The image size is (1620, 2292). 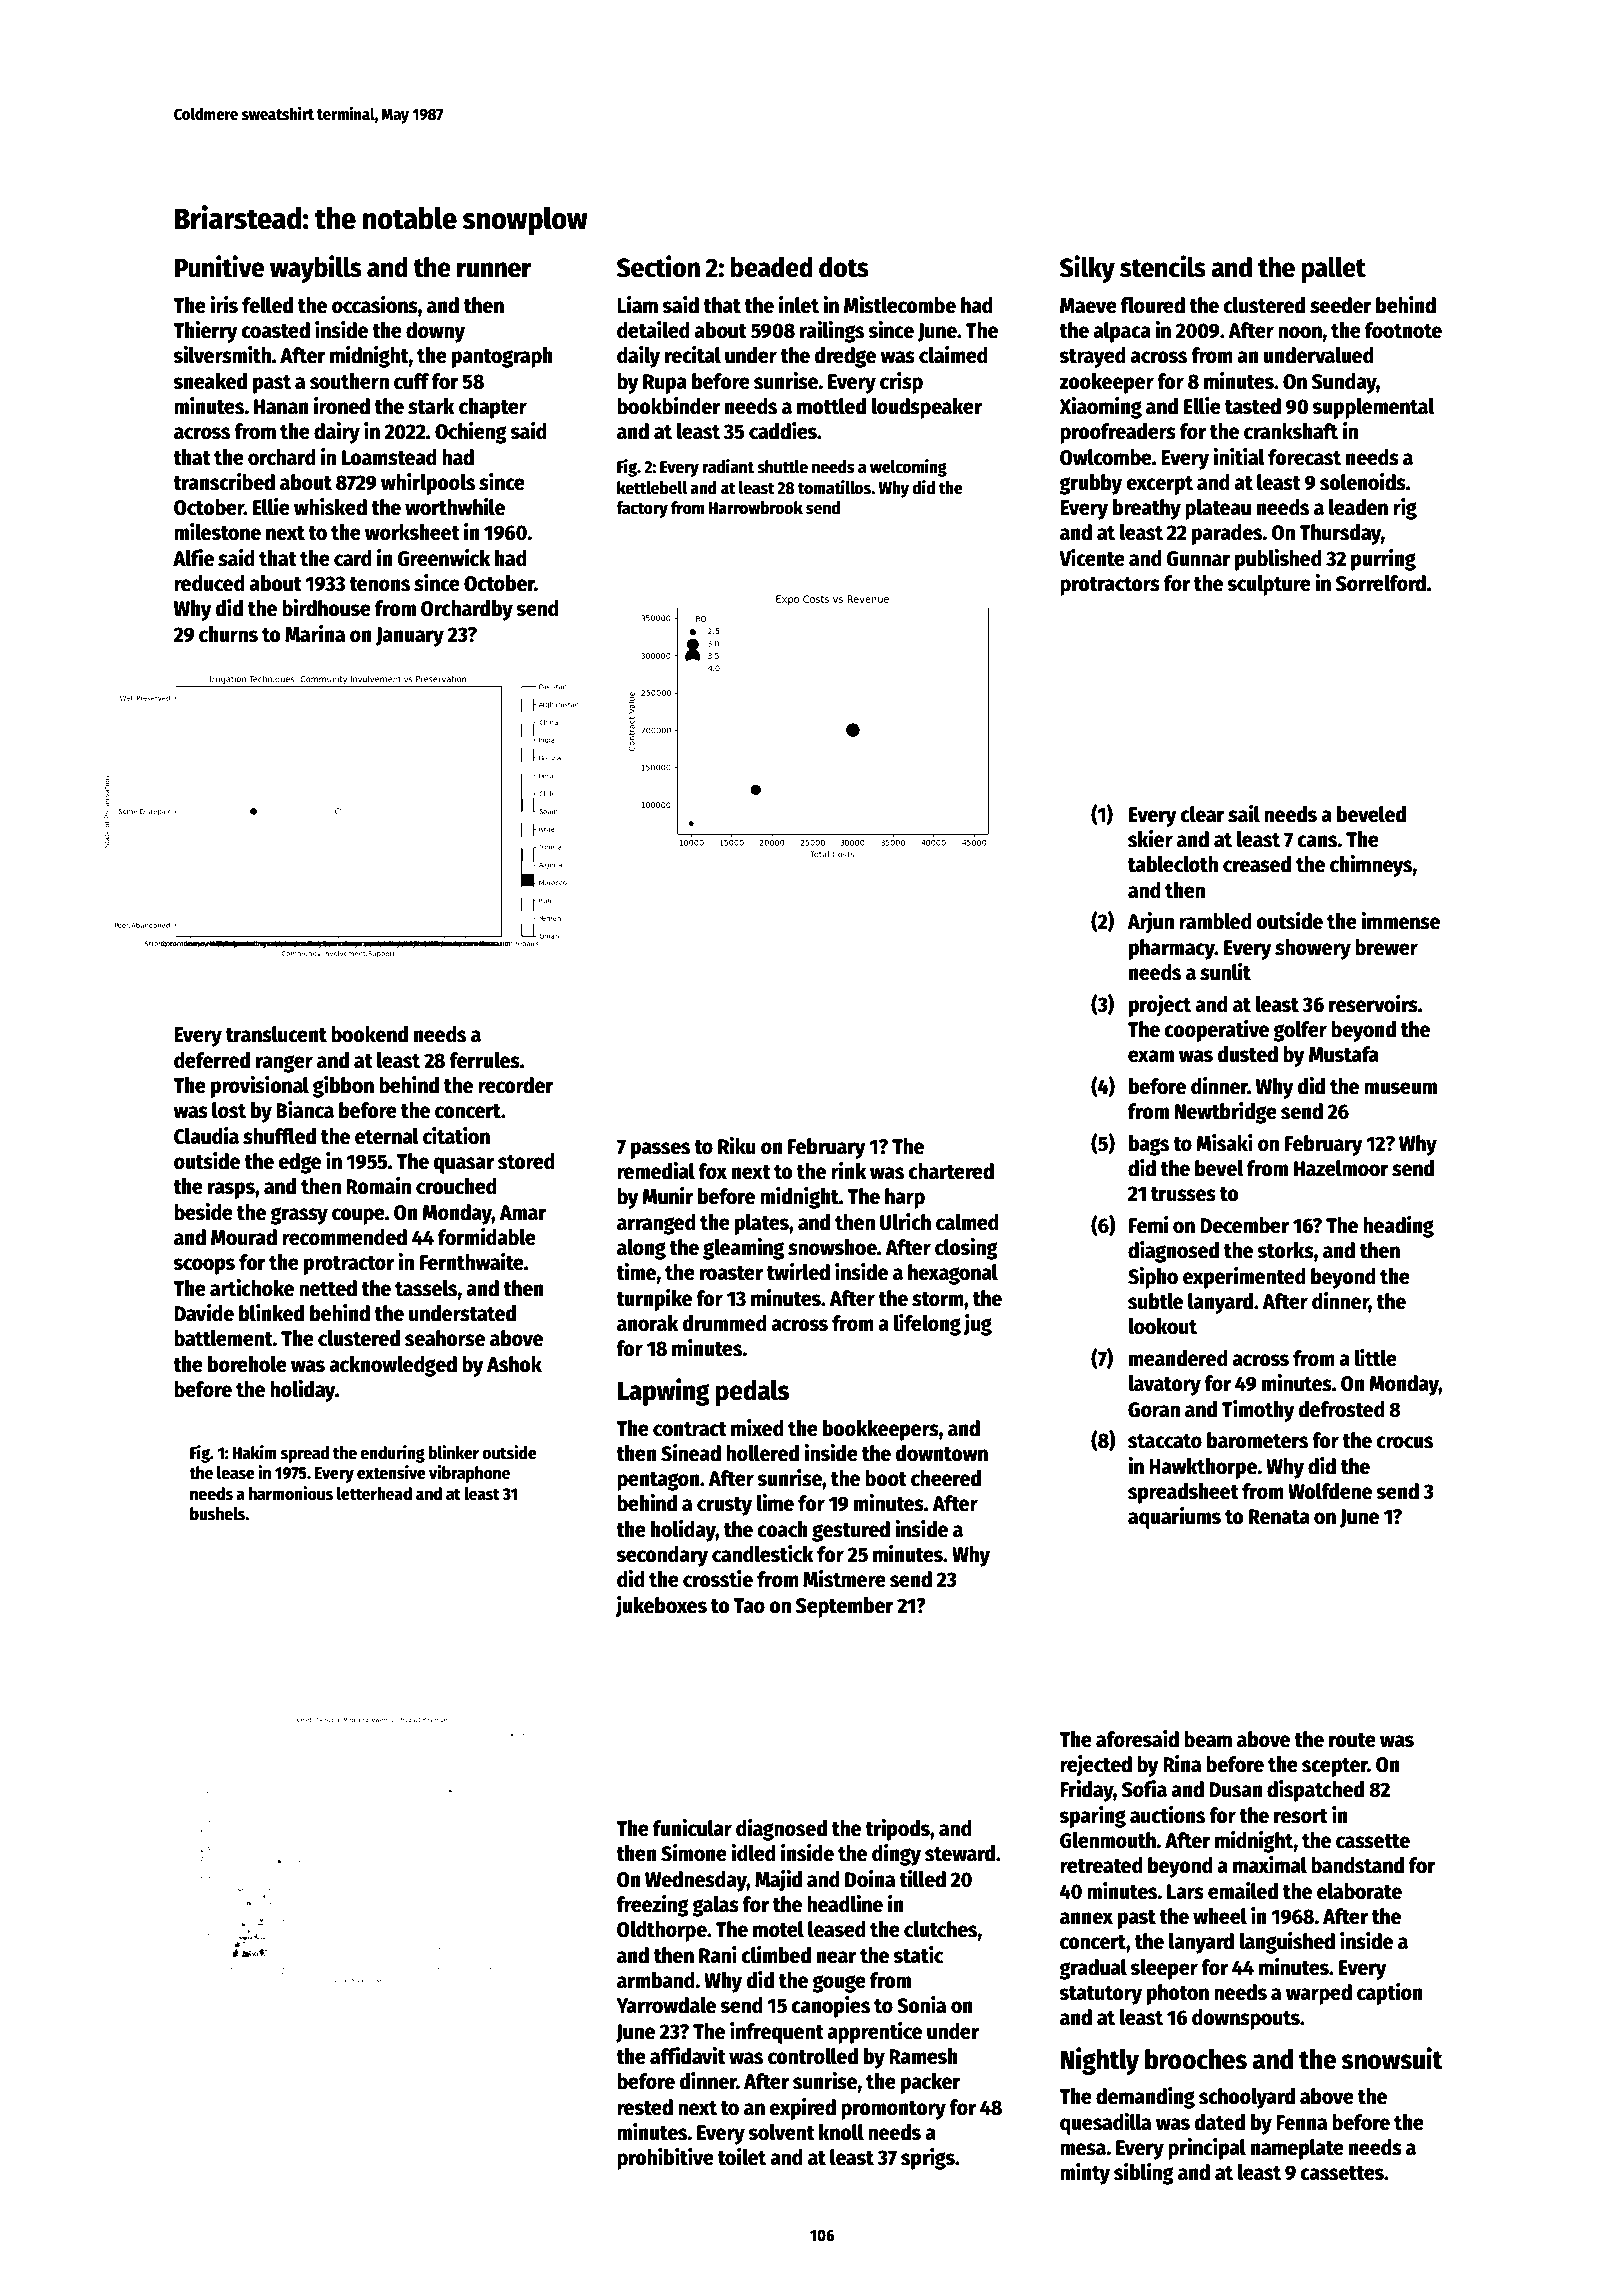 What do you see at coordinates (494, 270) in the page?
I see `runner` at bounding box center [494, 270].
